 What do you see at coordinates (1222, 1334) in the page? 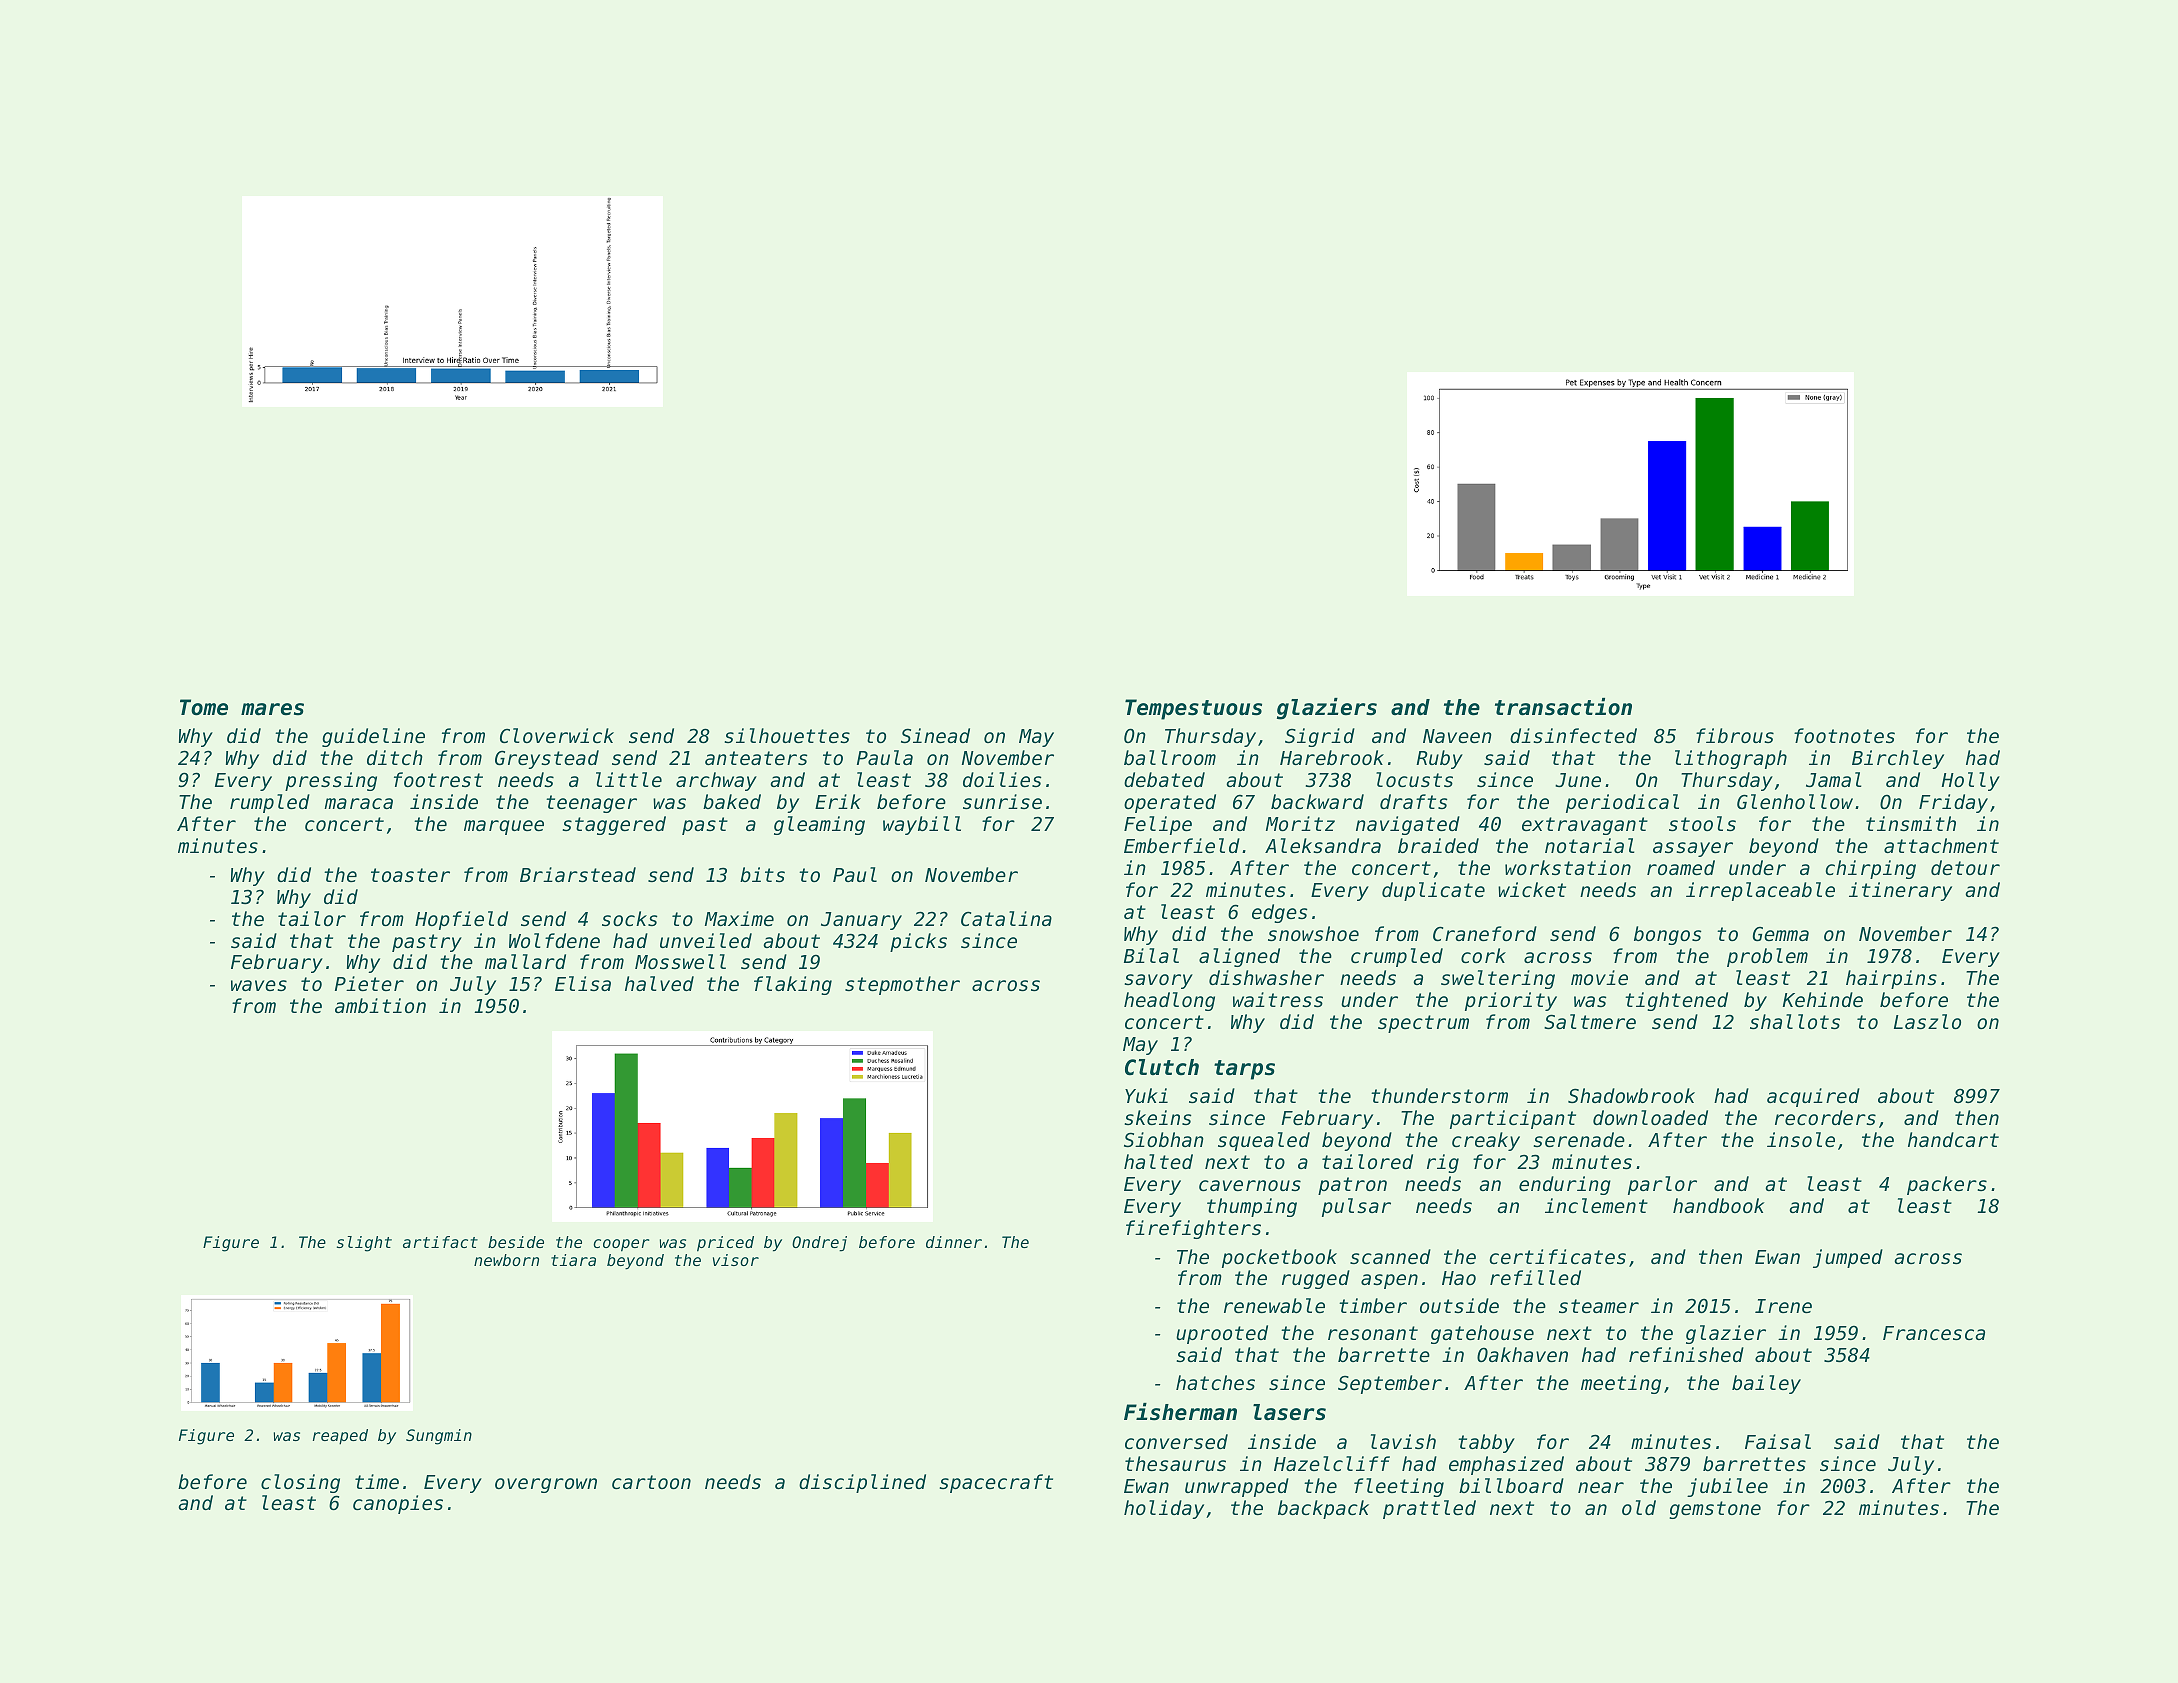
I see `uprooted` at bounding box center [1222, 1334].
